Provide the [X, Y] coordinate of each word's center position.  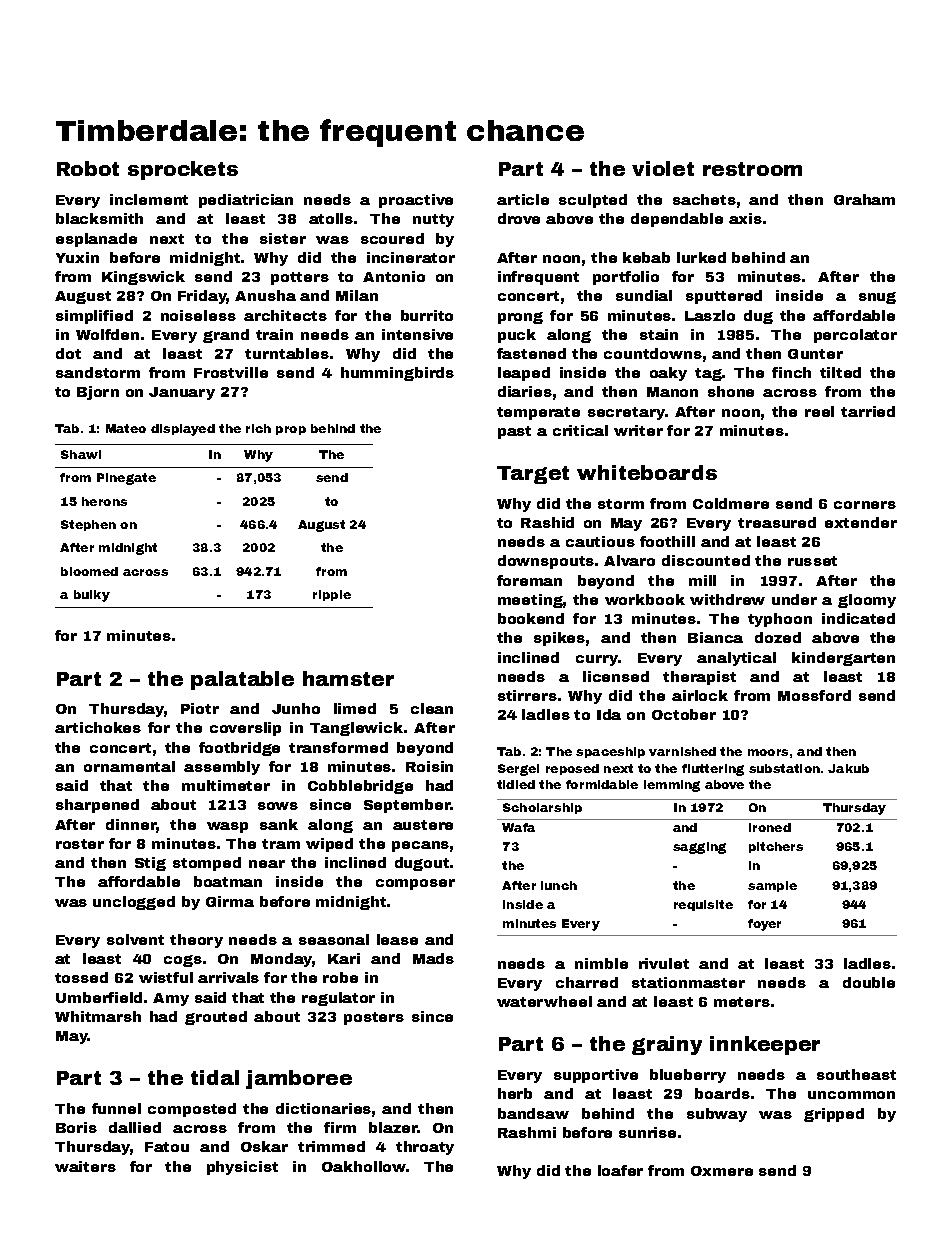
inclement [149, 199]
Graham [864, 199]
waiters [85, 1166]
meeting [530, 601]
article [523, 199]
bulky [92, 596]
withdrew [727, 599]
